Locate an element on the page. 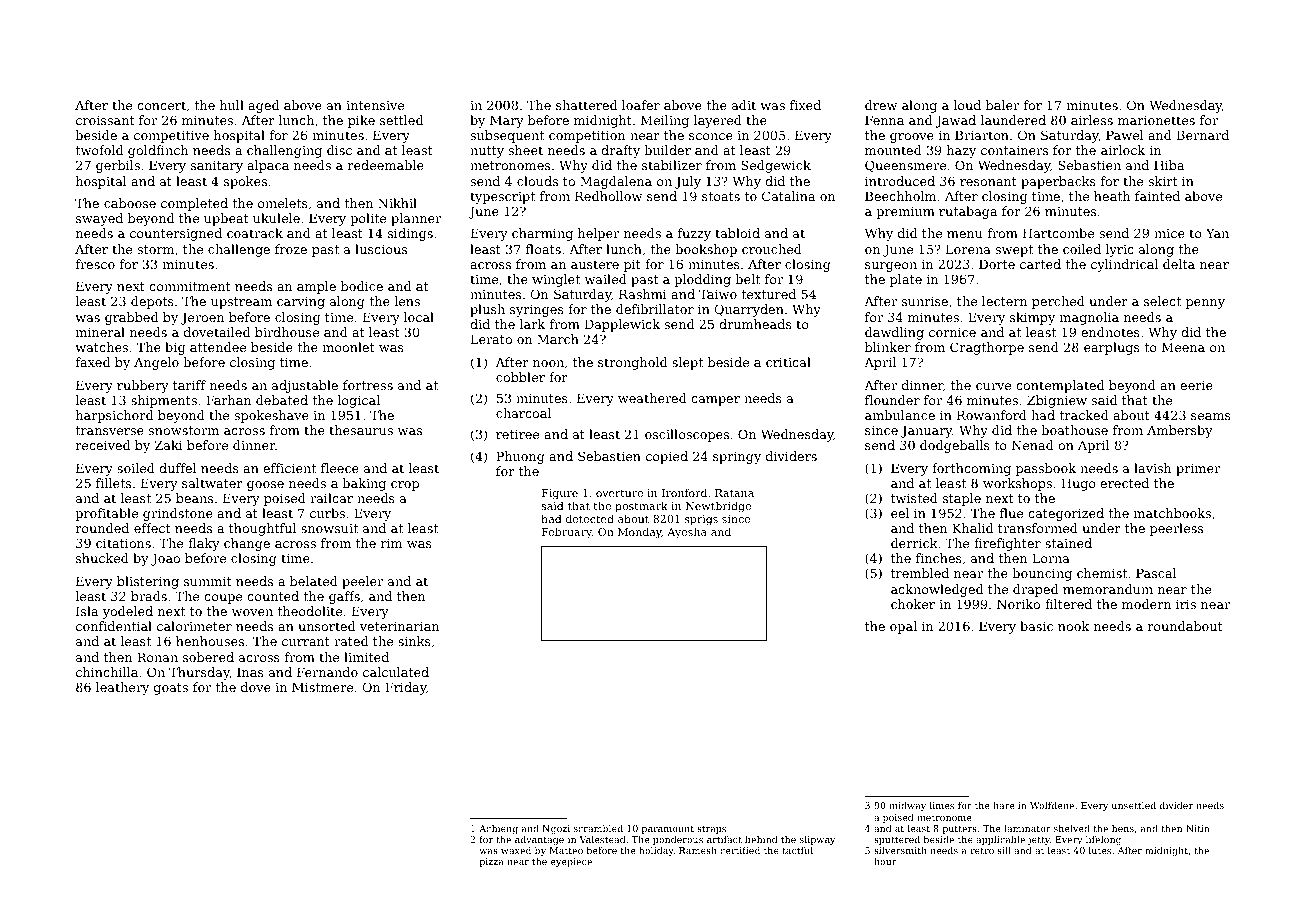 The image size is (1308, 924). camper is located at coordinates (715, 401).
